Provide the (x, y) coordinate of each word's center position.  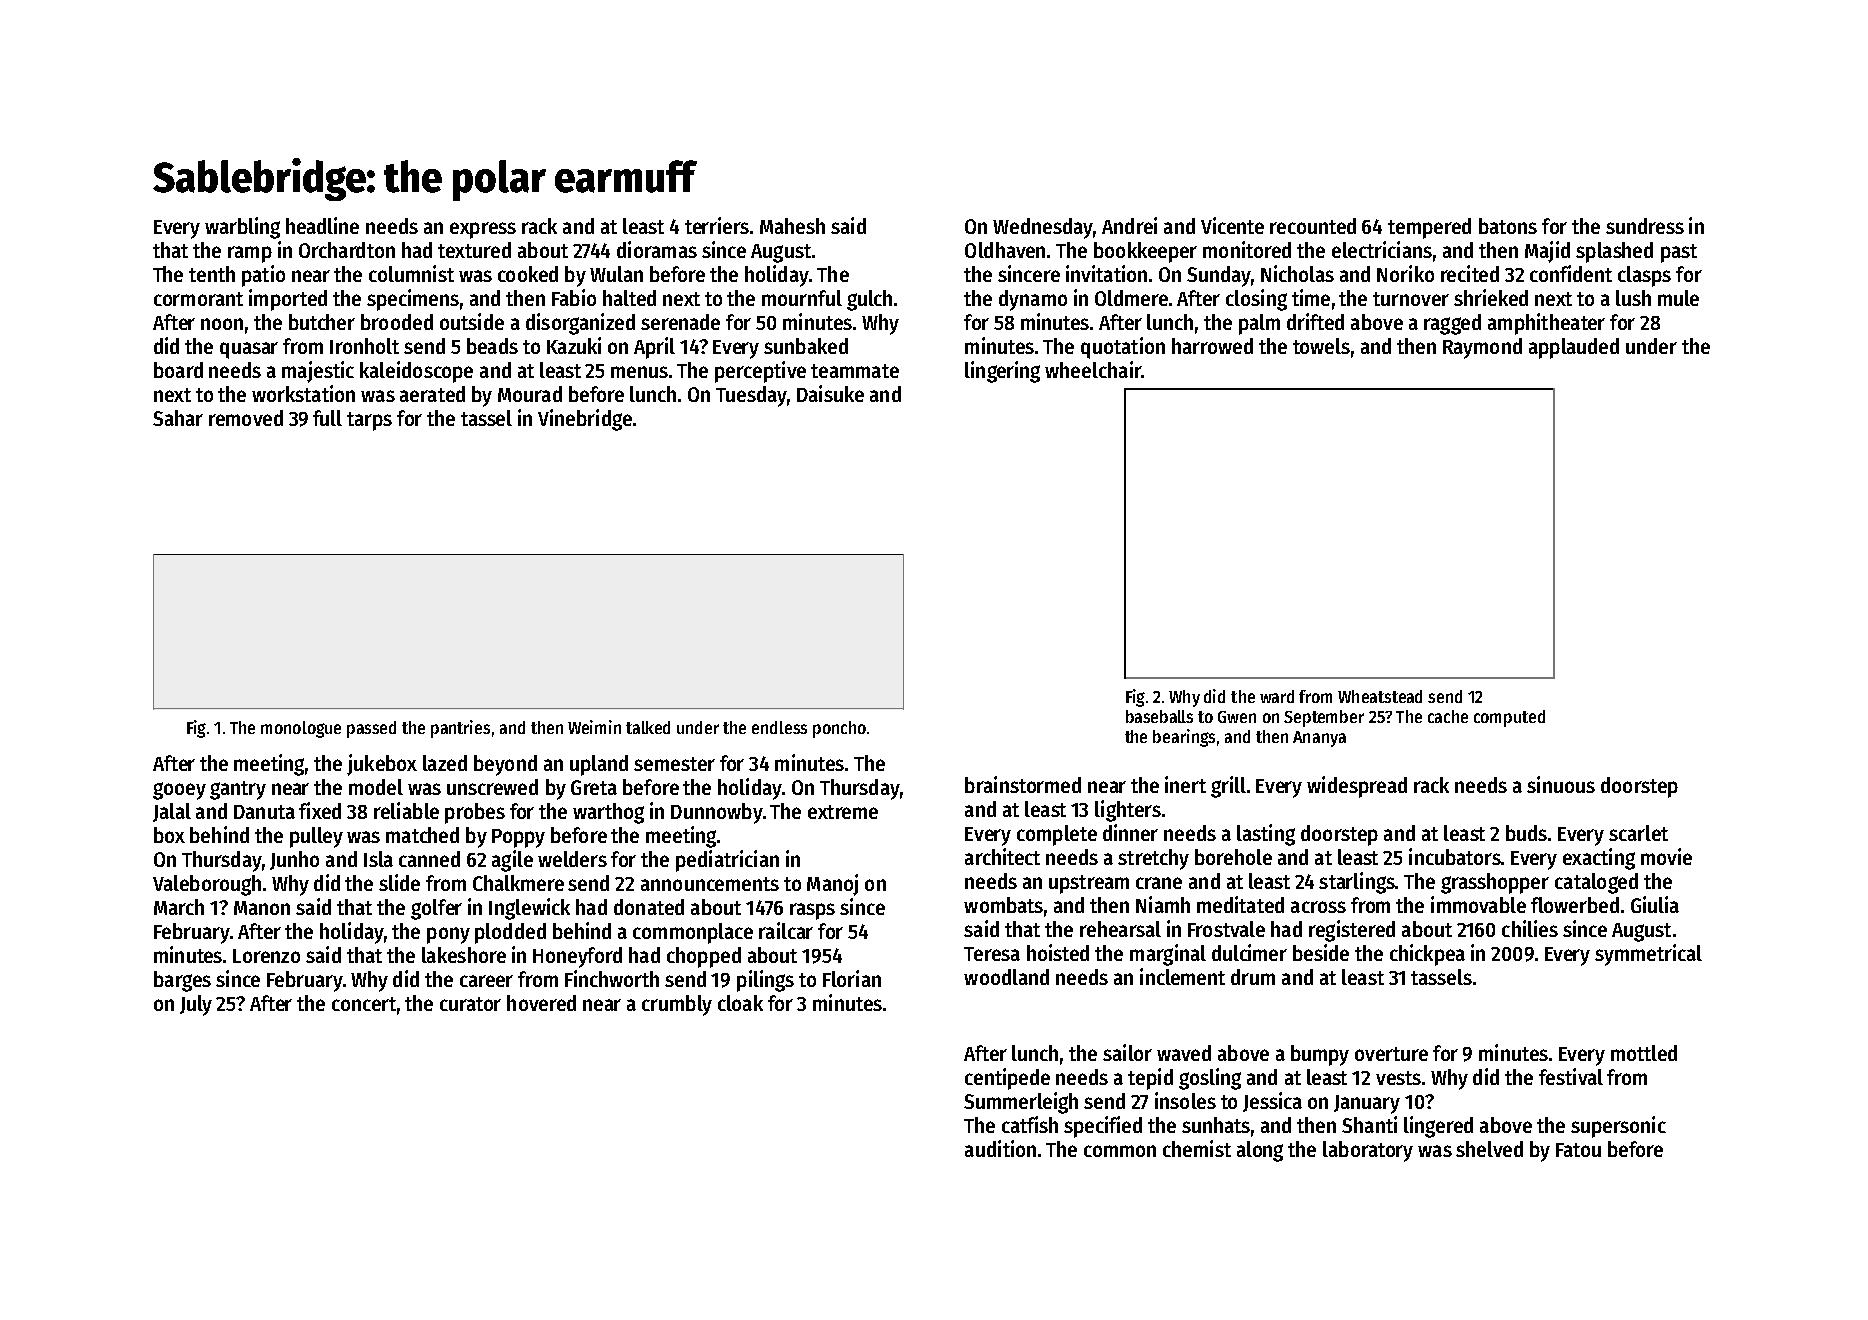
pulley (316, 837)
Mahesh (792, 226)
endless (779, 727)
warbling (242, 228)
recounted (1313, 226)
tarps (369, 421)
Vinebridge (585, 420)
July (196, 1005)
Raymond (1482, 348)
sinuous (1561, 784)
